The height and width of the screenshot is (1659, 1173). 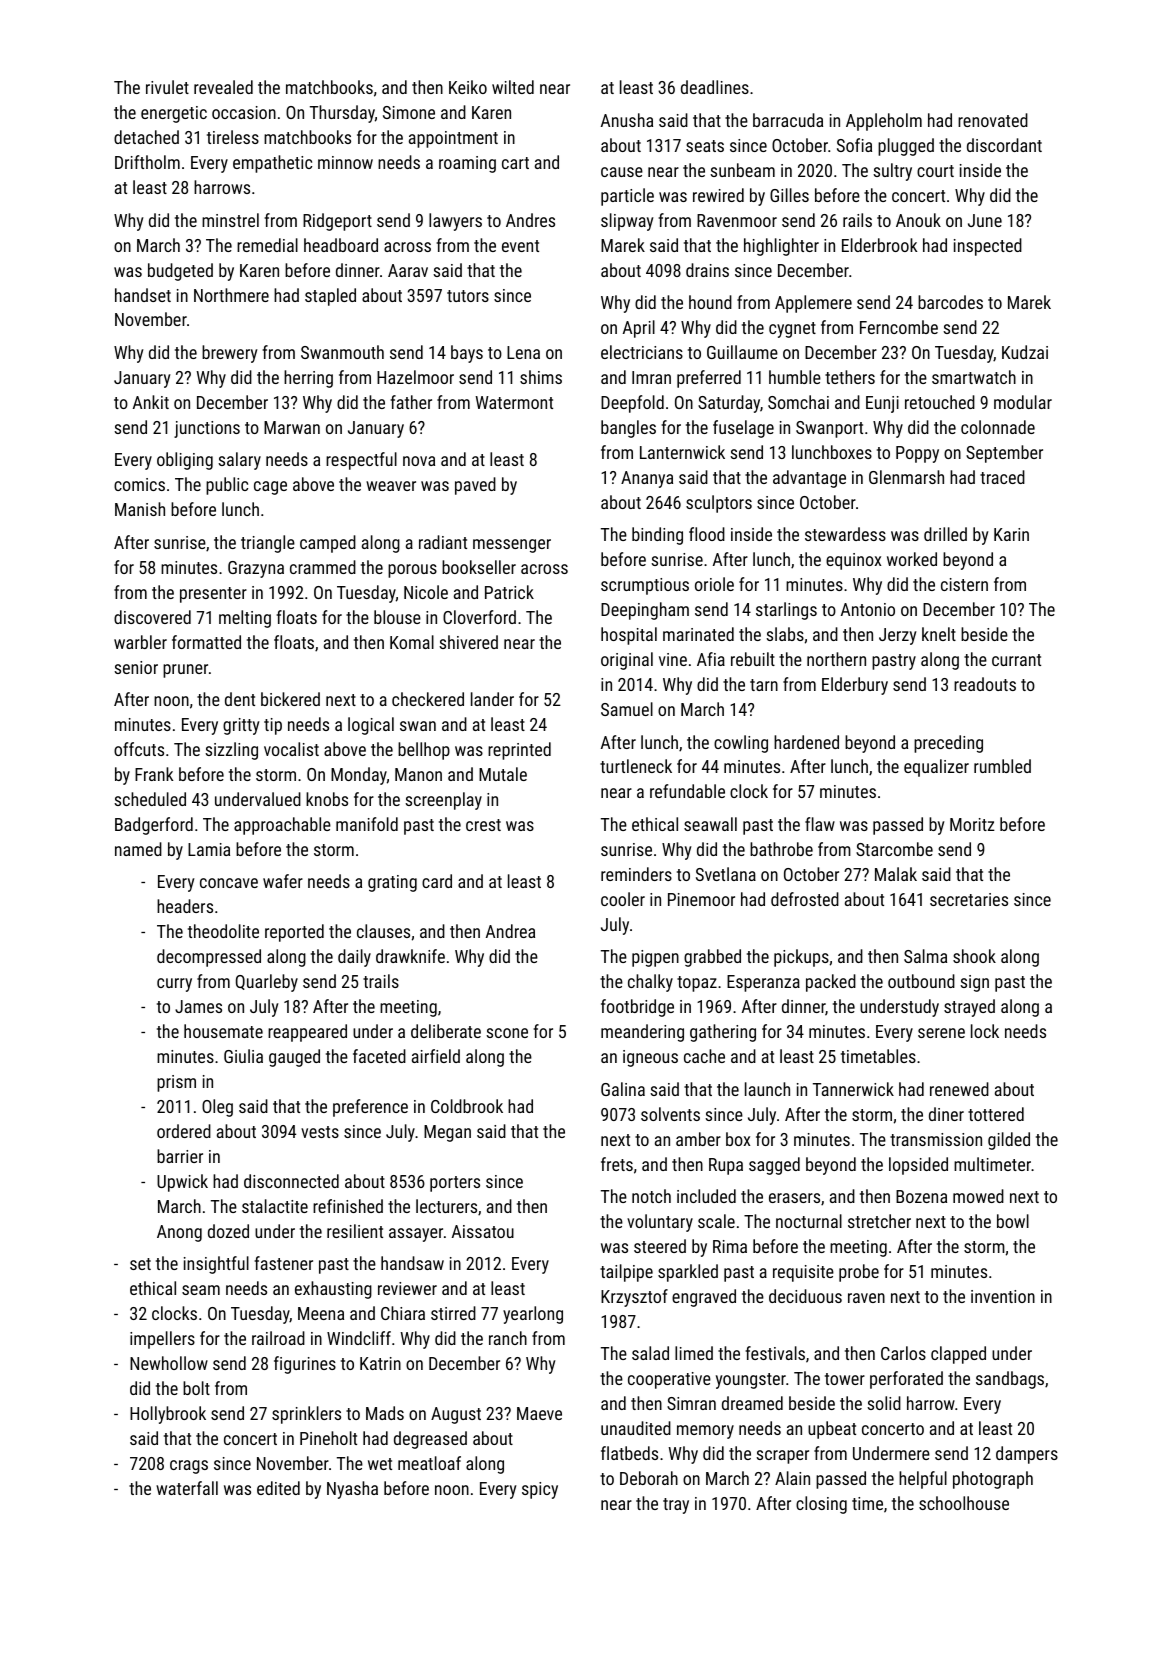 I want to click on Ankit, so click(x=151, y=402).
